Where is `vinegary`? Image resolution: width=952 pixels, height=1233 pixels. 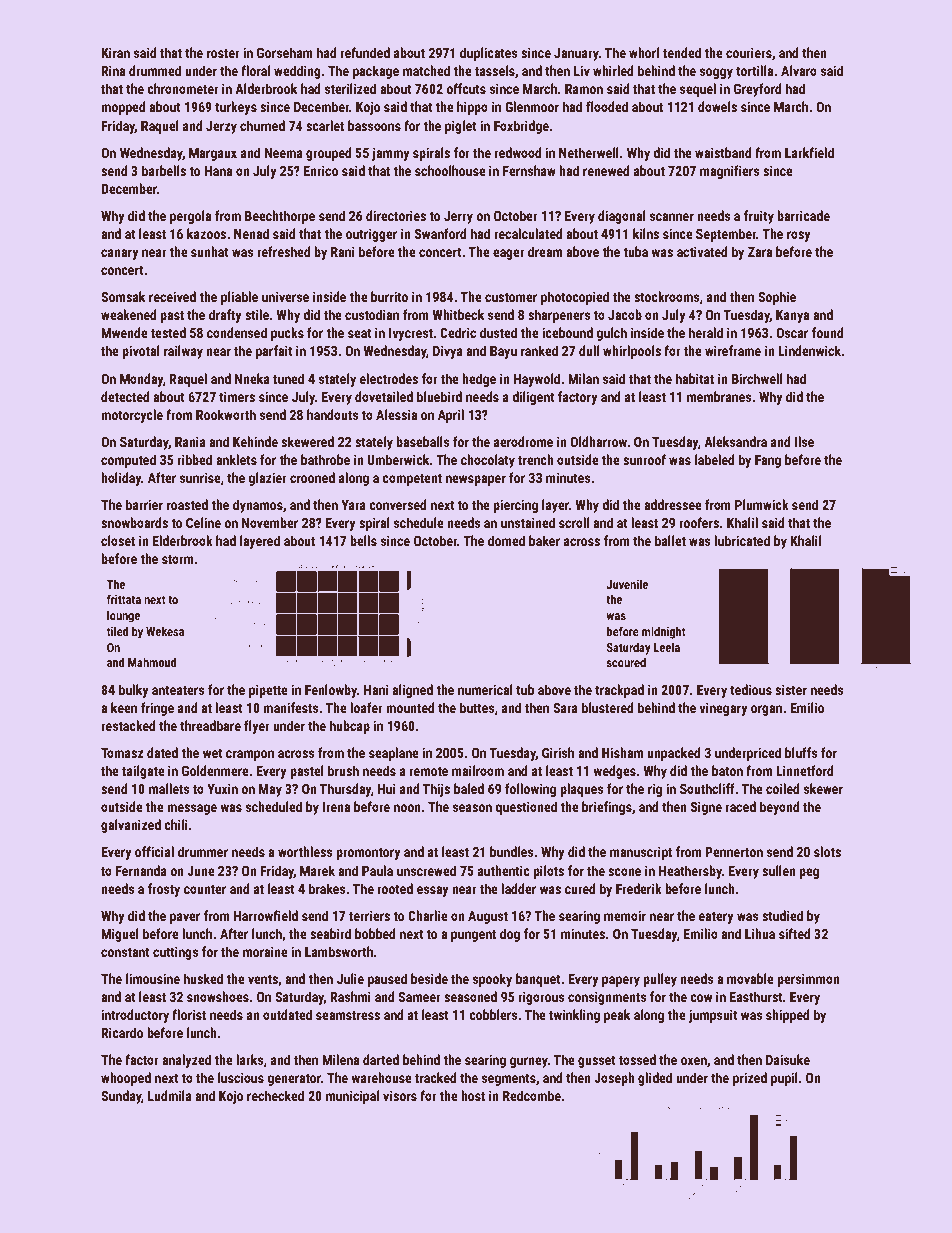 vinegary is located at coordinates (723, 709).
